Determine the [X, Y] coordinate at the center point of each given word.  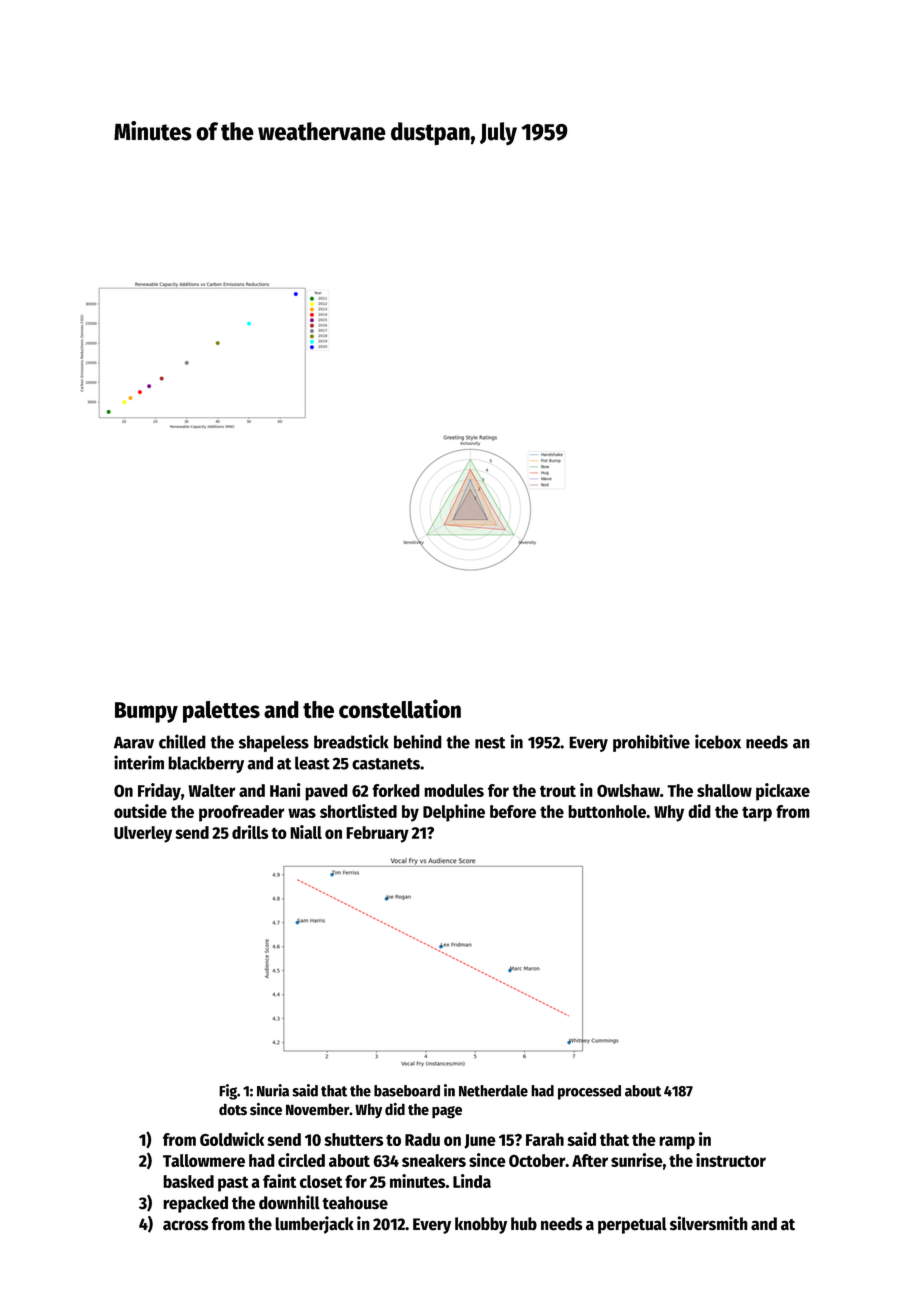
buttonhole [607, 811]
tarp [757, 814]
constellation [400, 709]
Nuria [273, 1090]
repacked [195, 1204]
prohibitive [651, 743]
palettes [221, 712]
